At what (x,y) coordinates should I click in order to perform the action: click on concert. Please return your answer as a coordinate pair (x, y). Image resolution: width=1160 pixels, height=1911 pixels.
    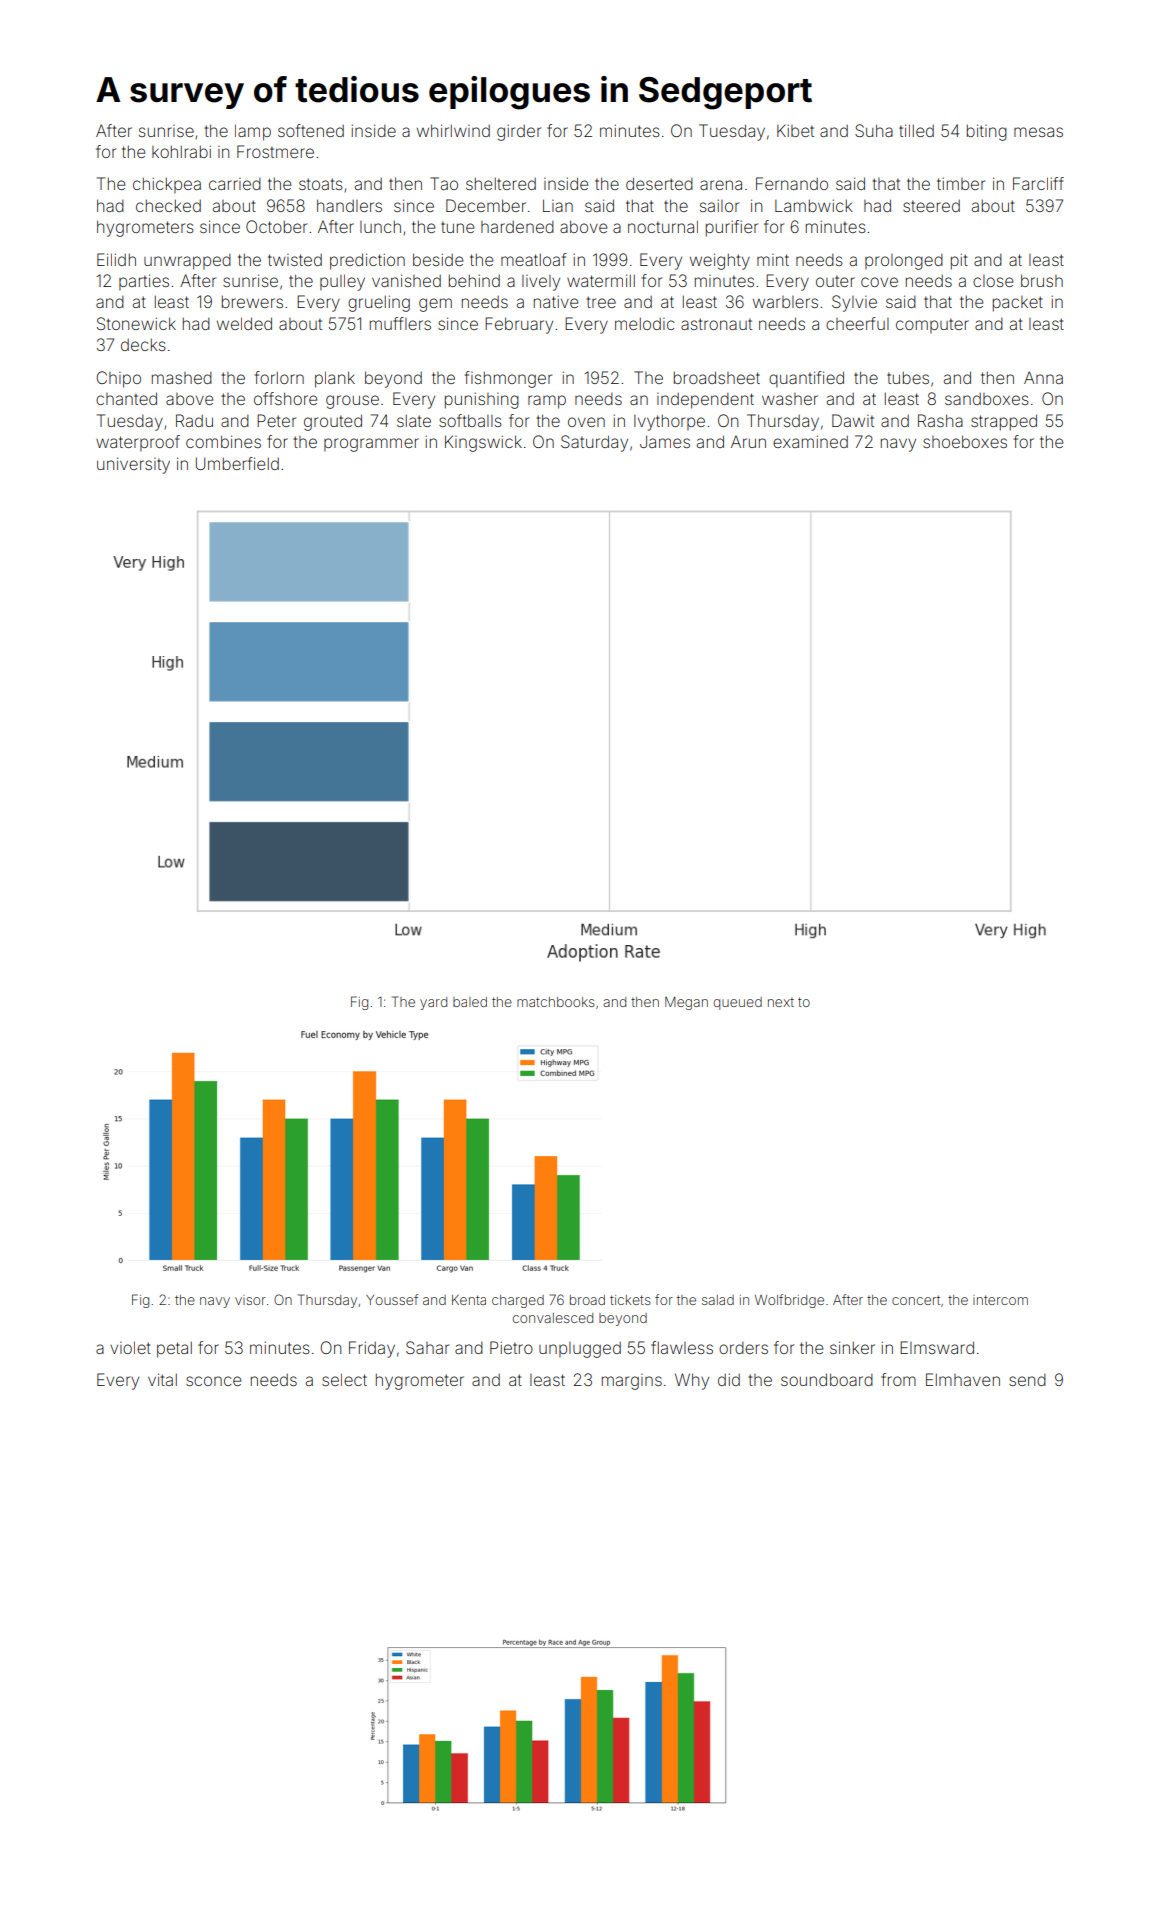
    Looking at the image, I should click on (916, 1300).
